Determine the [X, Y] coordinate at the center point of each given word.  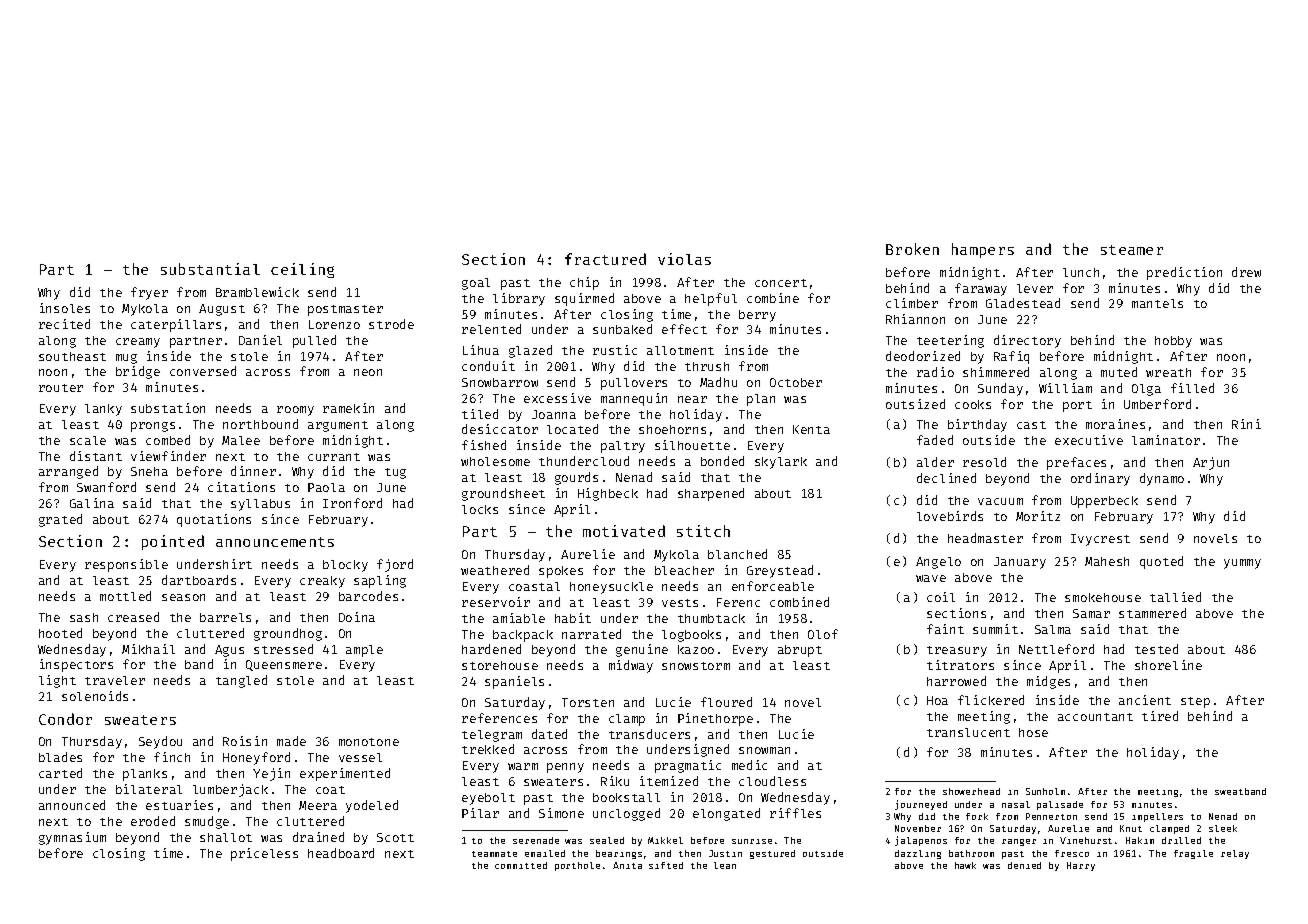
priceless [264, 854]
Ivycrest [1100, 540]
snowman [764, 750]
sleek [1223, 828]
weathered [495, 570]
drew [1246, 272]
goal [476, 284]
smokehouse [1103, 597]
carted [60, 773]
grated [60, 520]
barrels [225, 617]
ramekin [348, 408]
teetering [950, 341]
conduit [488, 366]
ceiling [302, 270]
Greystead [780, 571]
